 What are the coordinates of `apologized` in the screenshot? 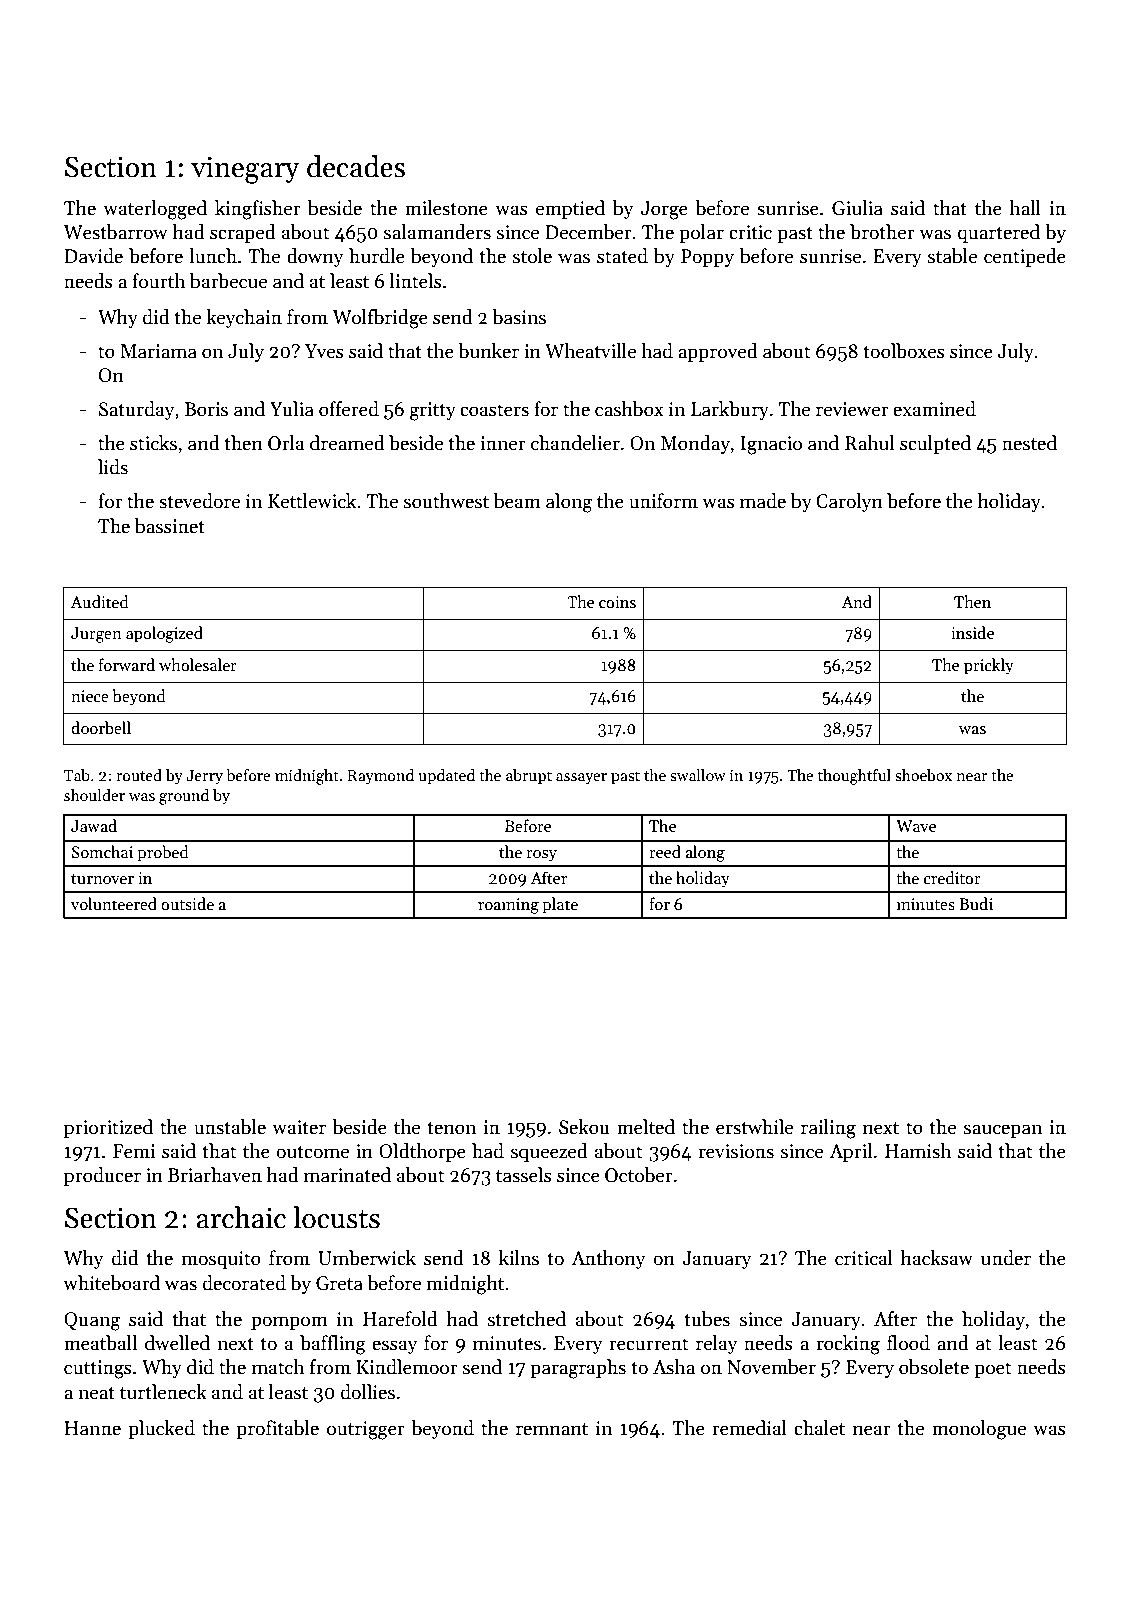 It's located at (164, 634).
